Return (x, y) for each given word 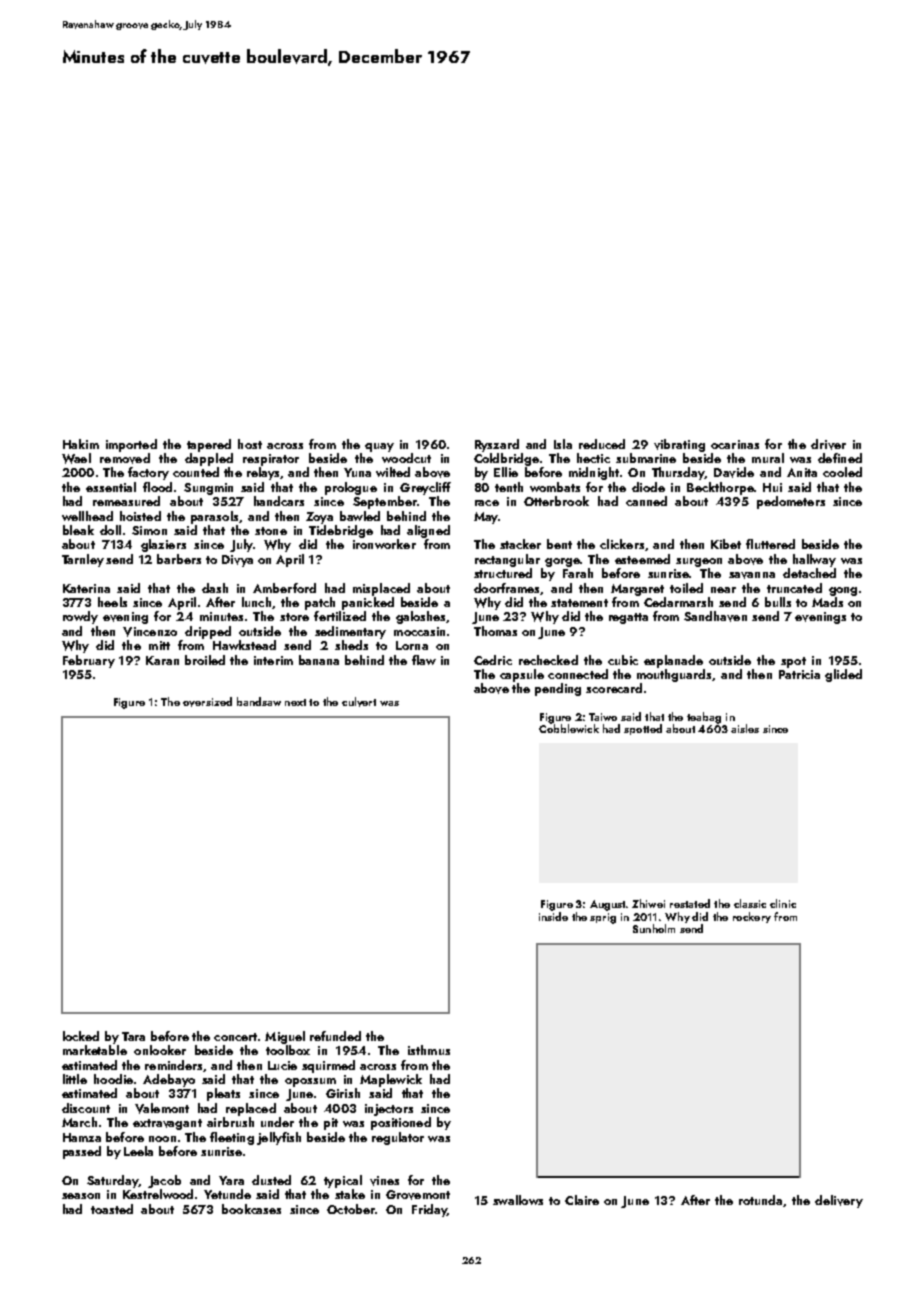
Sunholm (654, 928)
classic (750, 903)
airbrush (230, 1122)
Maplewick (391, 1080)
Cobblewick (569, 728)
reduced (602, 444)
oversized (207, 702)
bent (559, 544)
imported (131, 445)
